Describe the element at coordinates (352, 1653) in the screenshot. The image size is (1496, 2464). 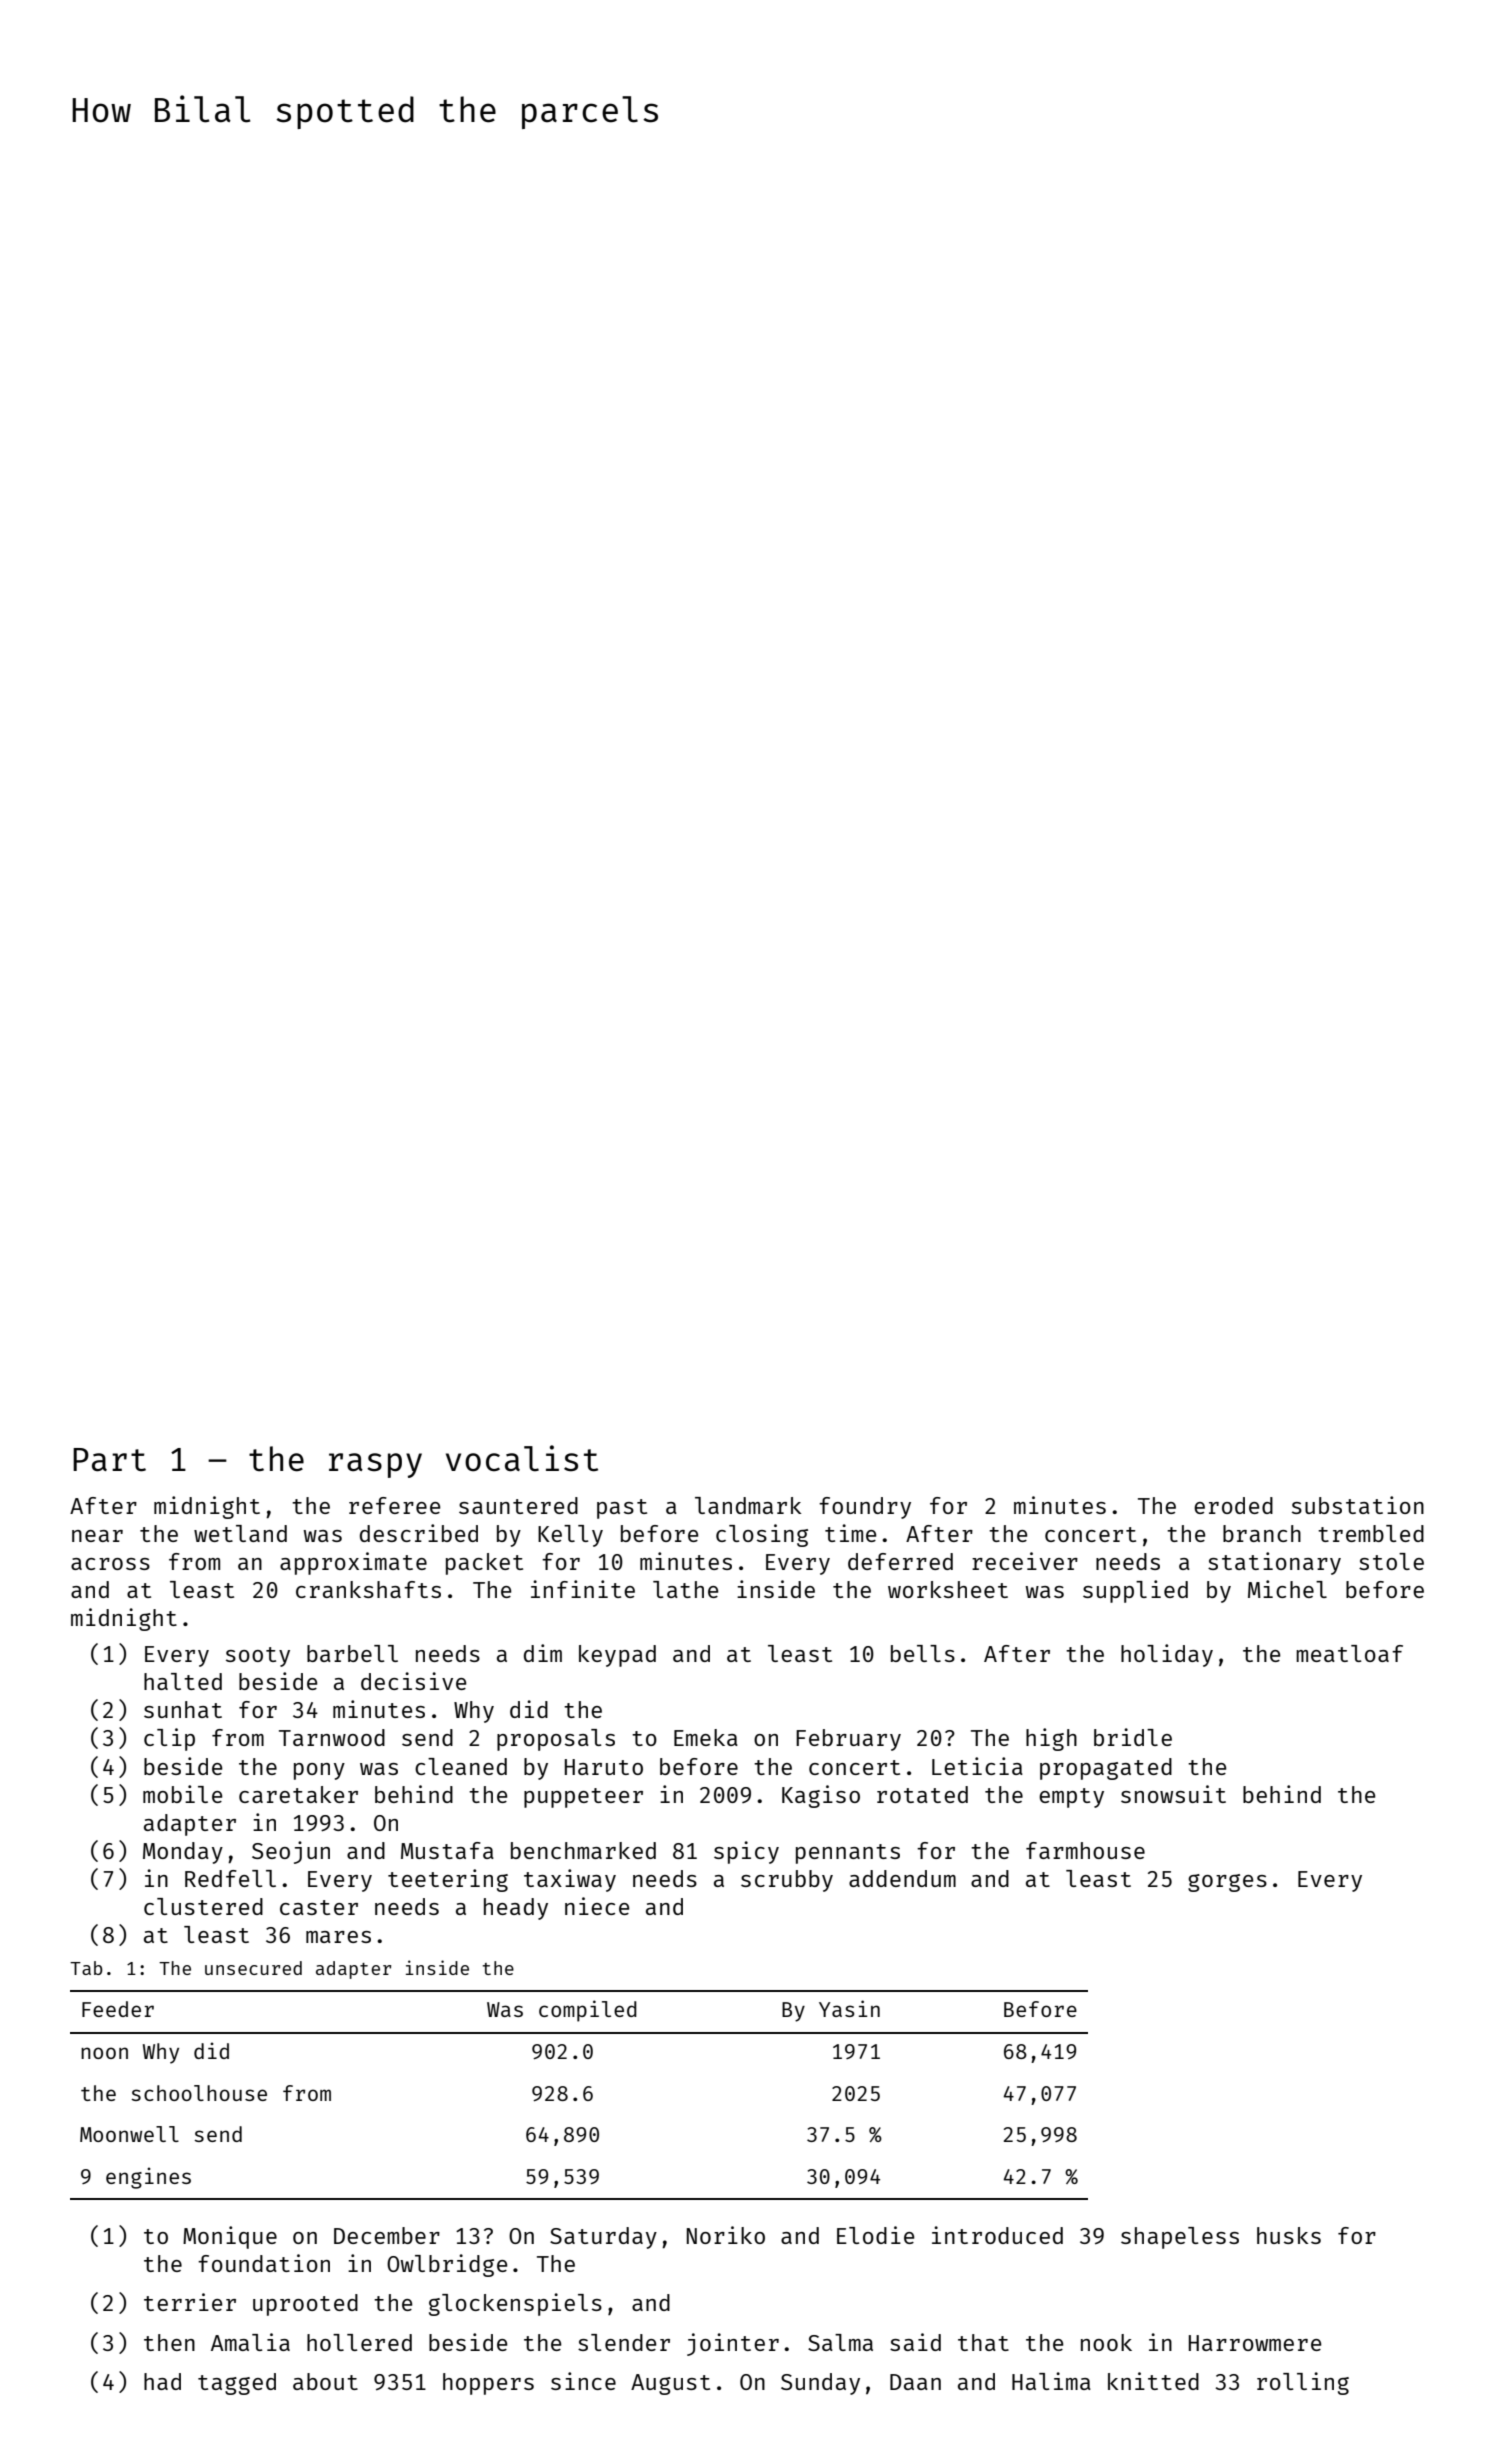
I see `barbell` at that location.
